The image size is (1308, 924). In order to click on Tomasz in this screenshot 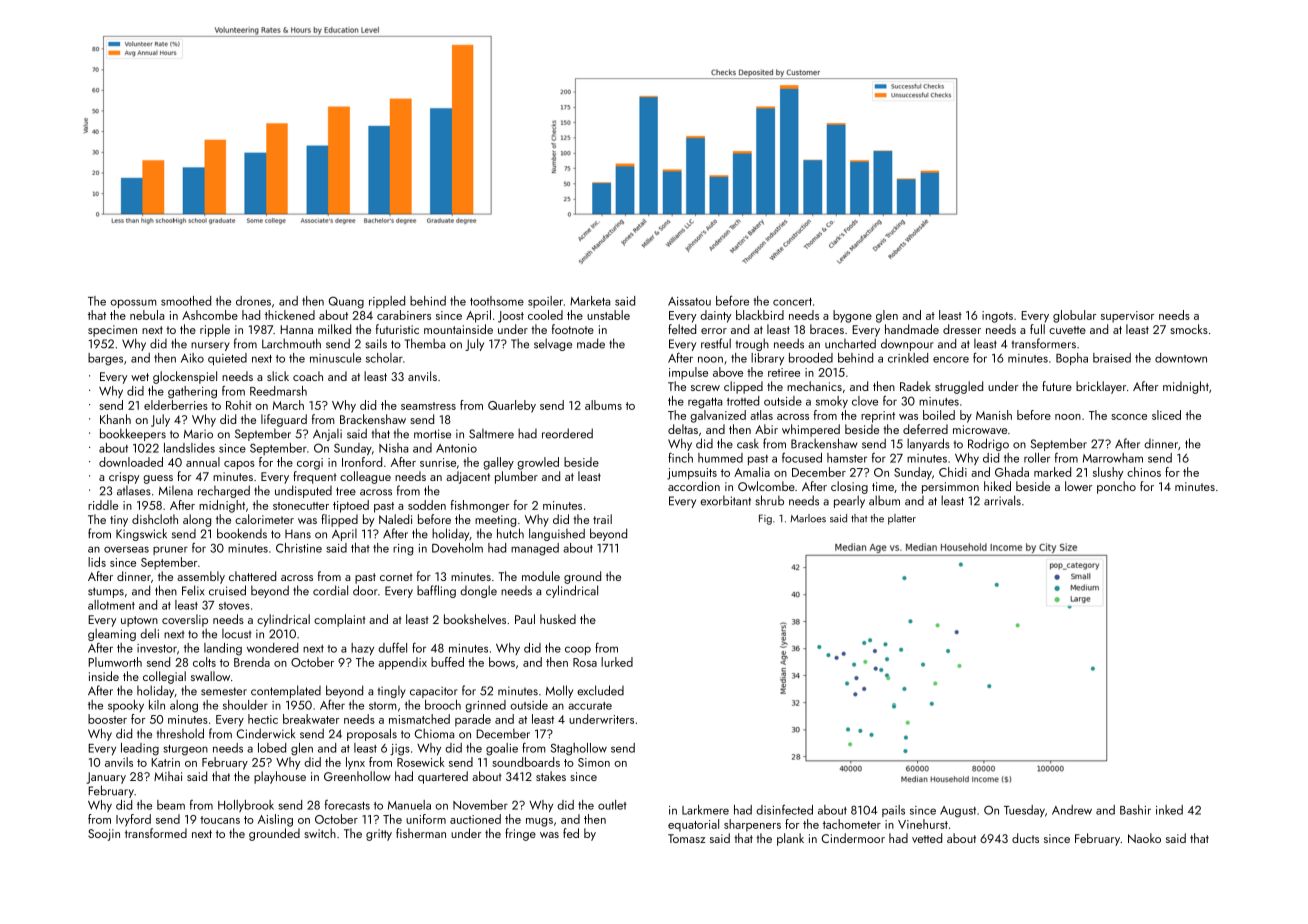, I will do `click(687, 838)`.
